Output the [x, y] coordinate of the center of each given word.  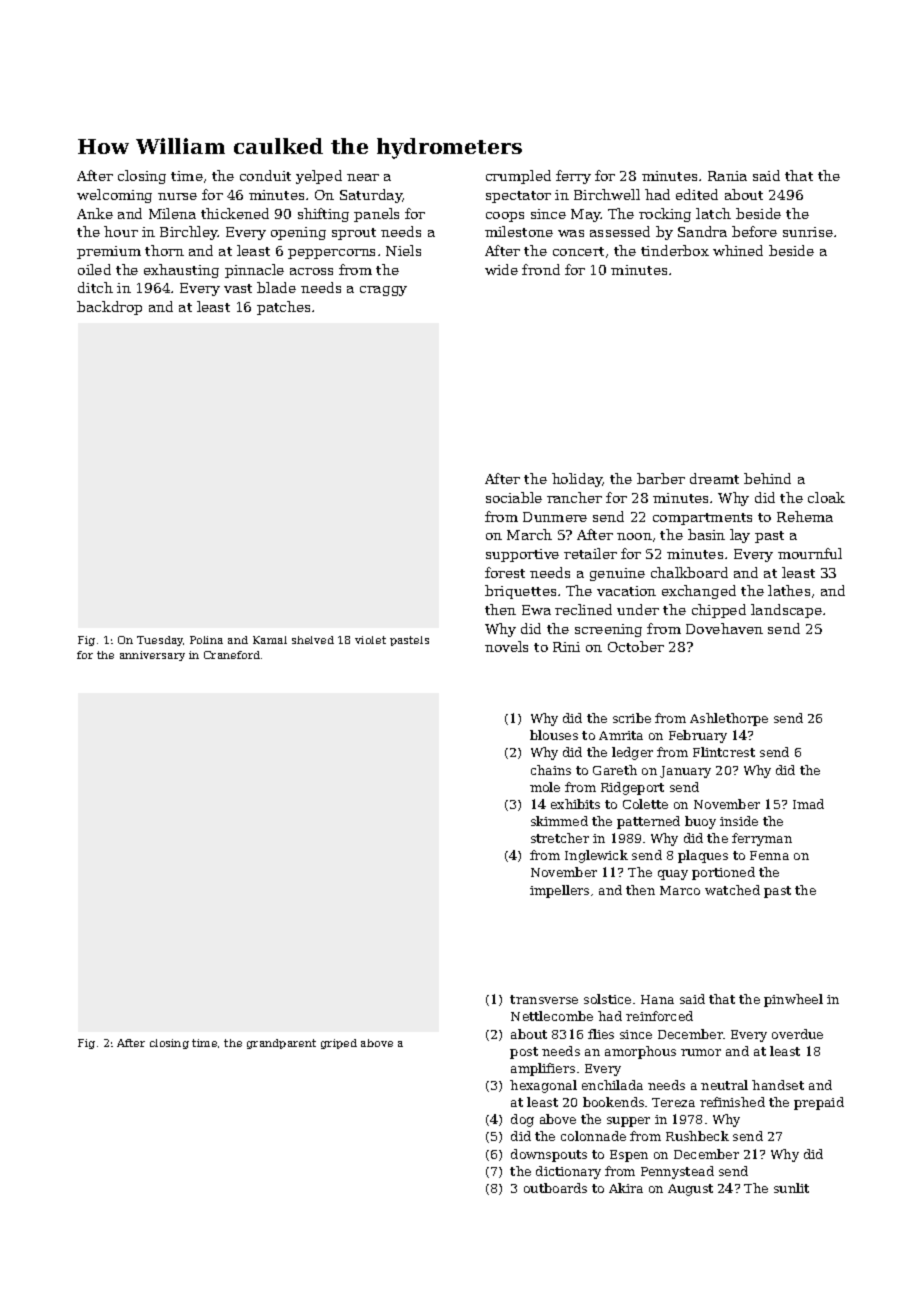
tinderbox [675, 250]
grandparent [281, 1044]
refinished [732, 1102]
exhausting [181, 271]
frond [541, 269]
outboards [555, 1188]
